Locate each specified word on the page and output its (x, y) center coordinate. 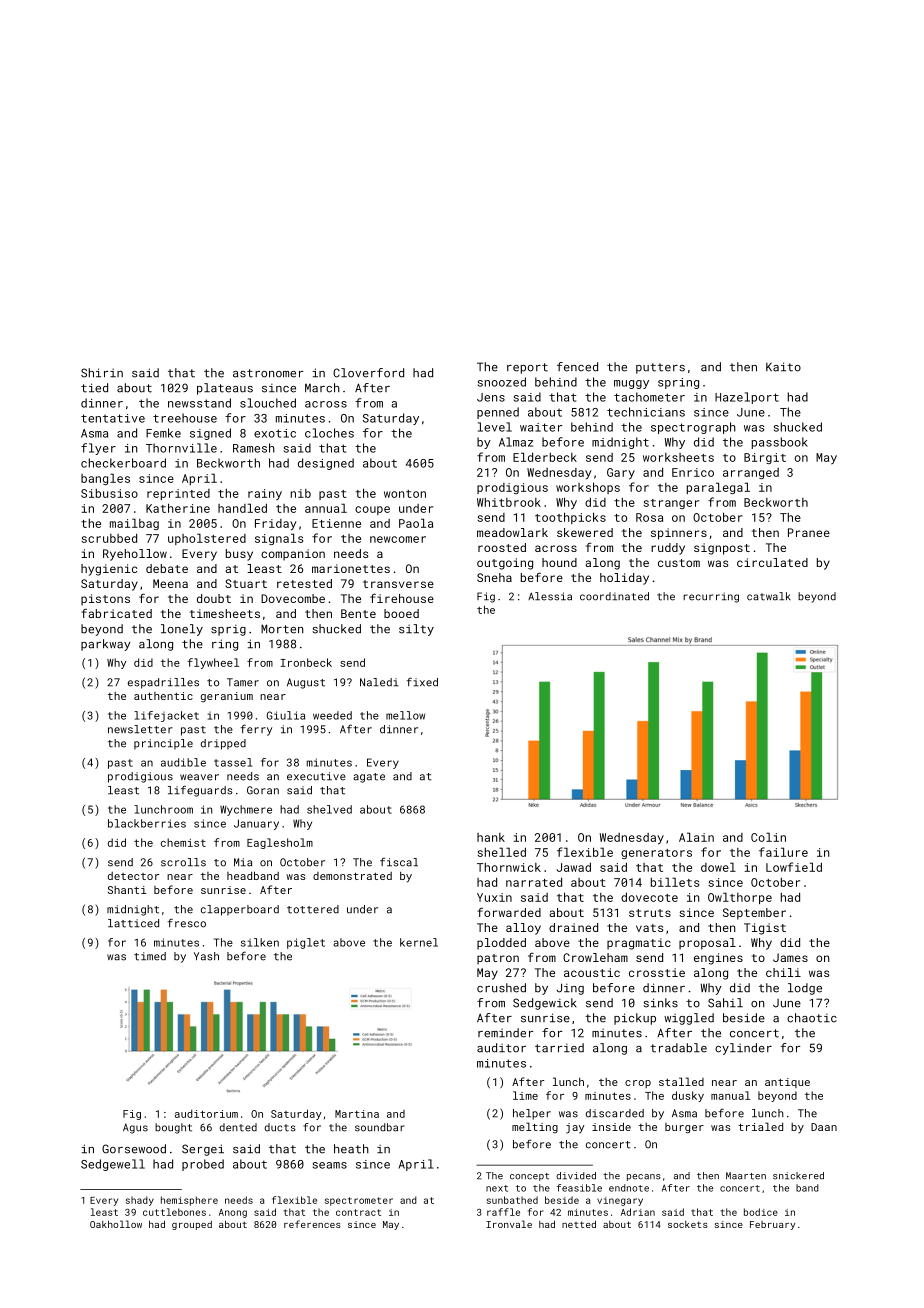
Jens (491, 397)
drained (573, 927)
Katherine (178, 508)
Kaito (783, 367)
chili (783, 972)
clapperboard (240, 910)
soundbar (380, 1127)
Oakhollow (116, 1224)
